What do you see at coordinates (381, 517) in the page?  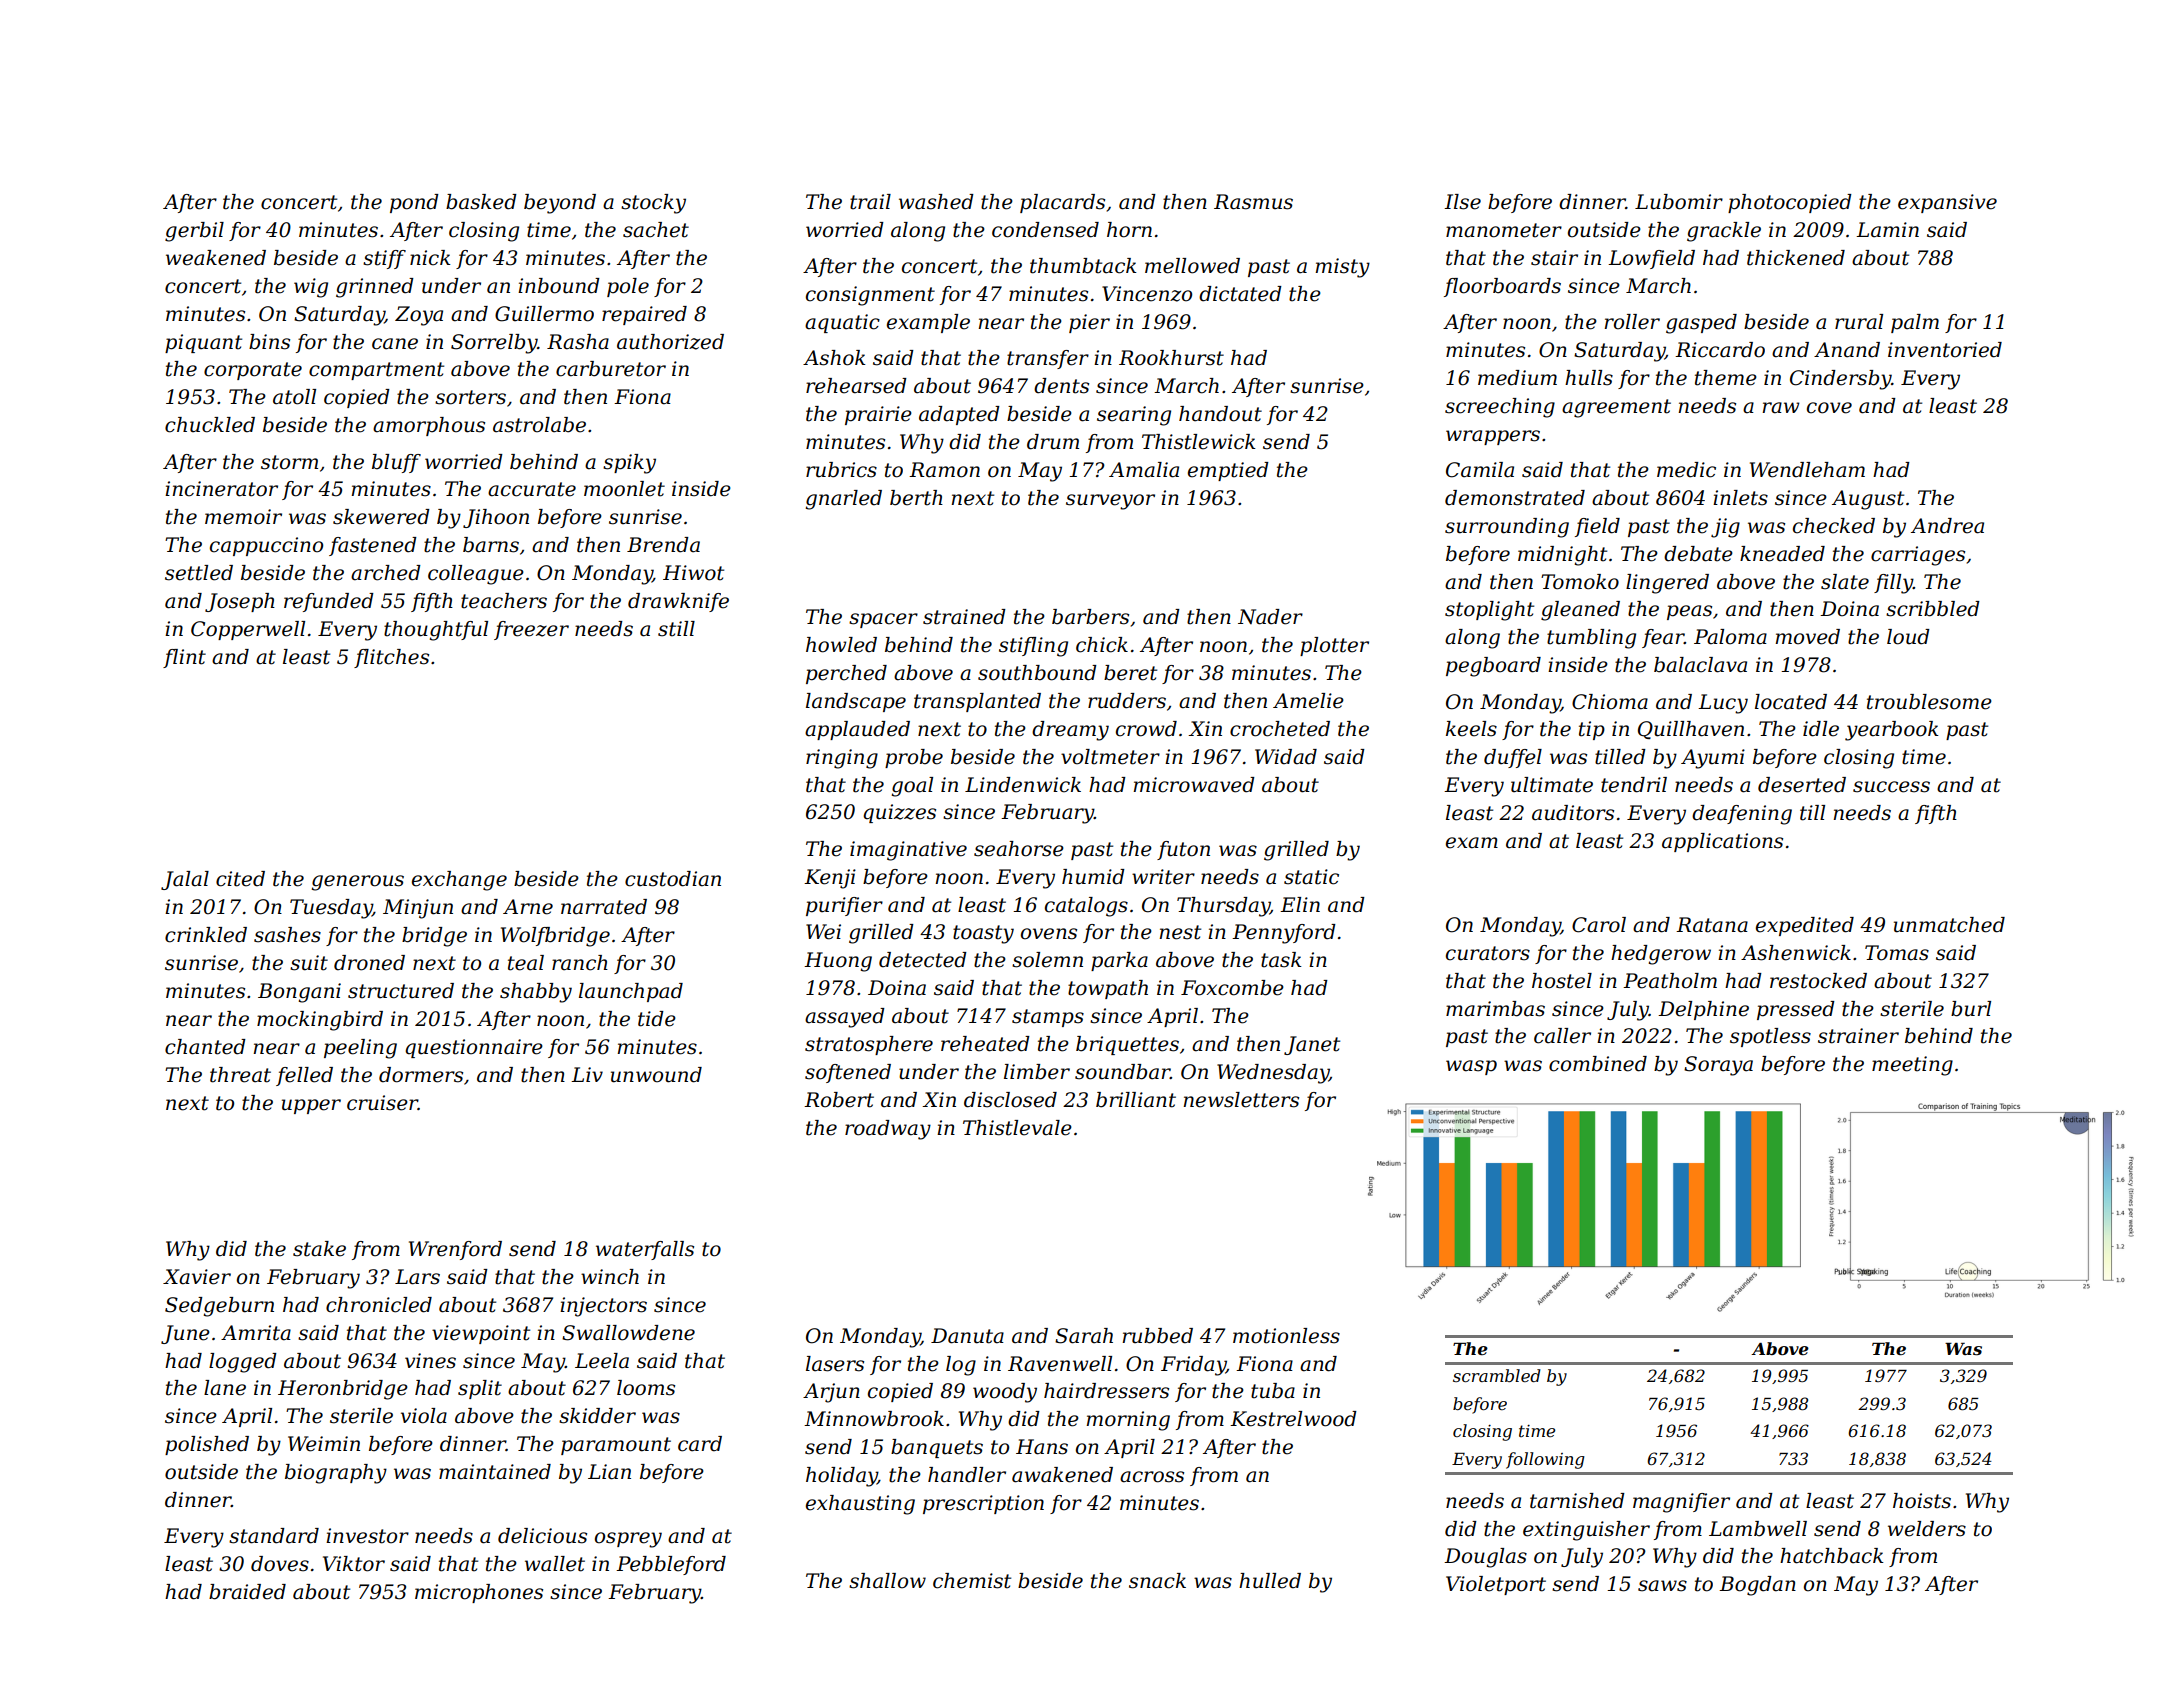 I see `skewered` at bounding box center [381, 517].
